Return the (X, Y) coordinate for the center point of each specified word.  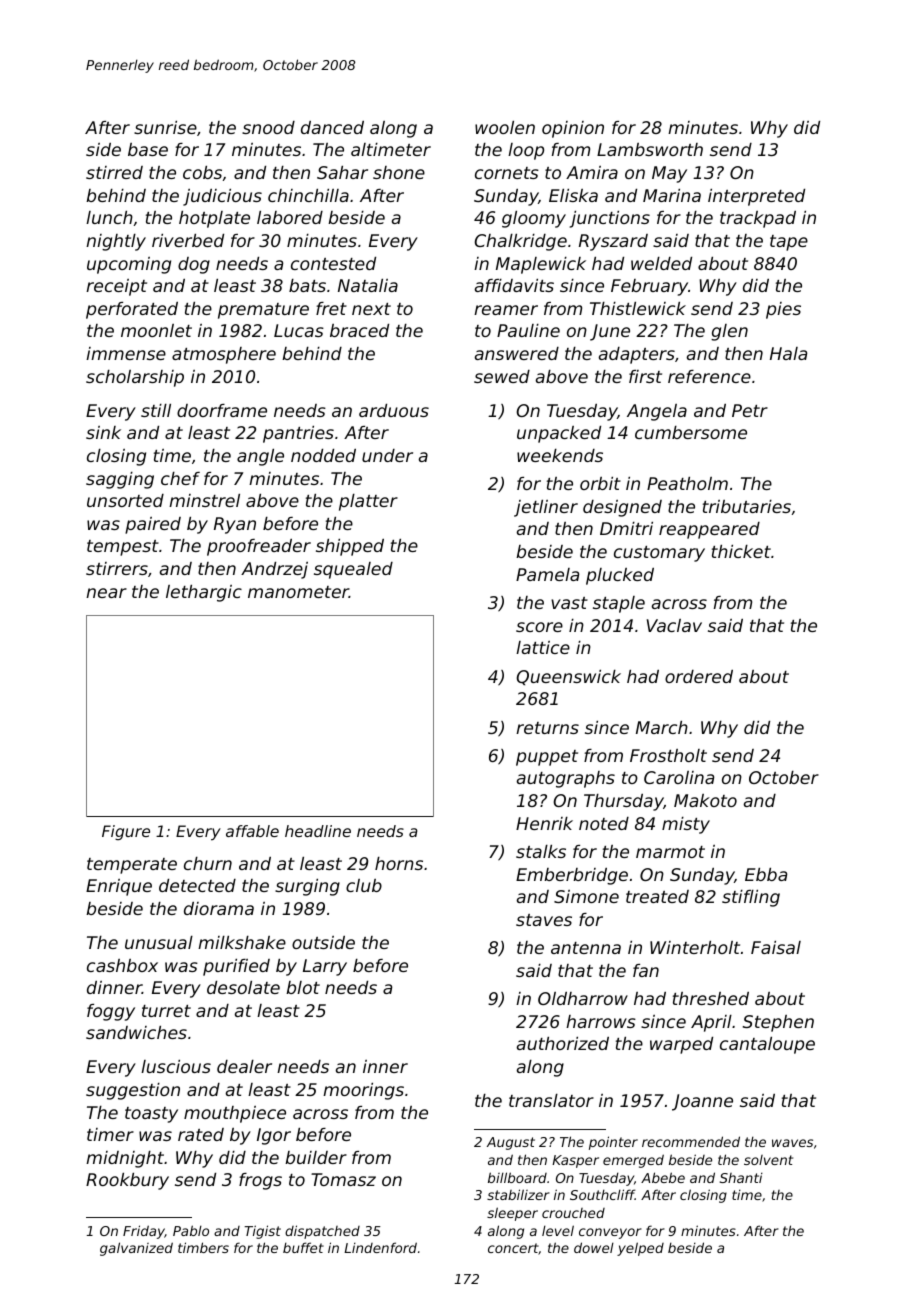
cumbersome (691, 432)
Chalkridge (521, 242)
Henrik (544, 823)
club (364, 885)
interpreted (756, 197)
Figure (126, 832)
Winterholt (695, 947)
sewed (502, 376)
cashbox (122, 965)
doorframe (222, 410)
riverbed (188, 240)
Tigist (262, 1232)
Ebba (766, 874)
